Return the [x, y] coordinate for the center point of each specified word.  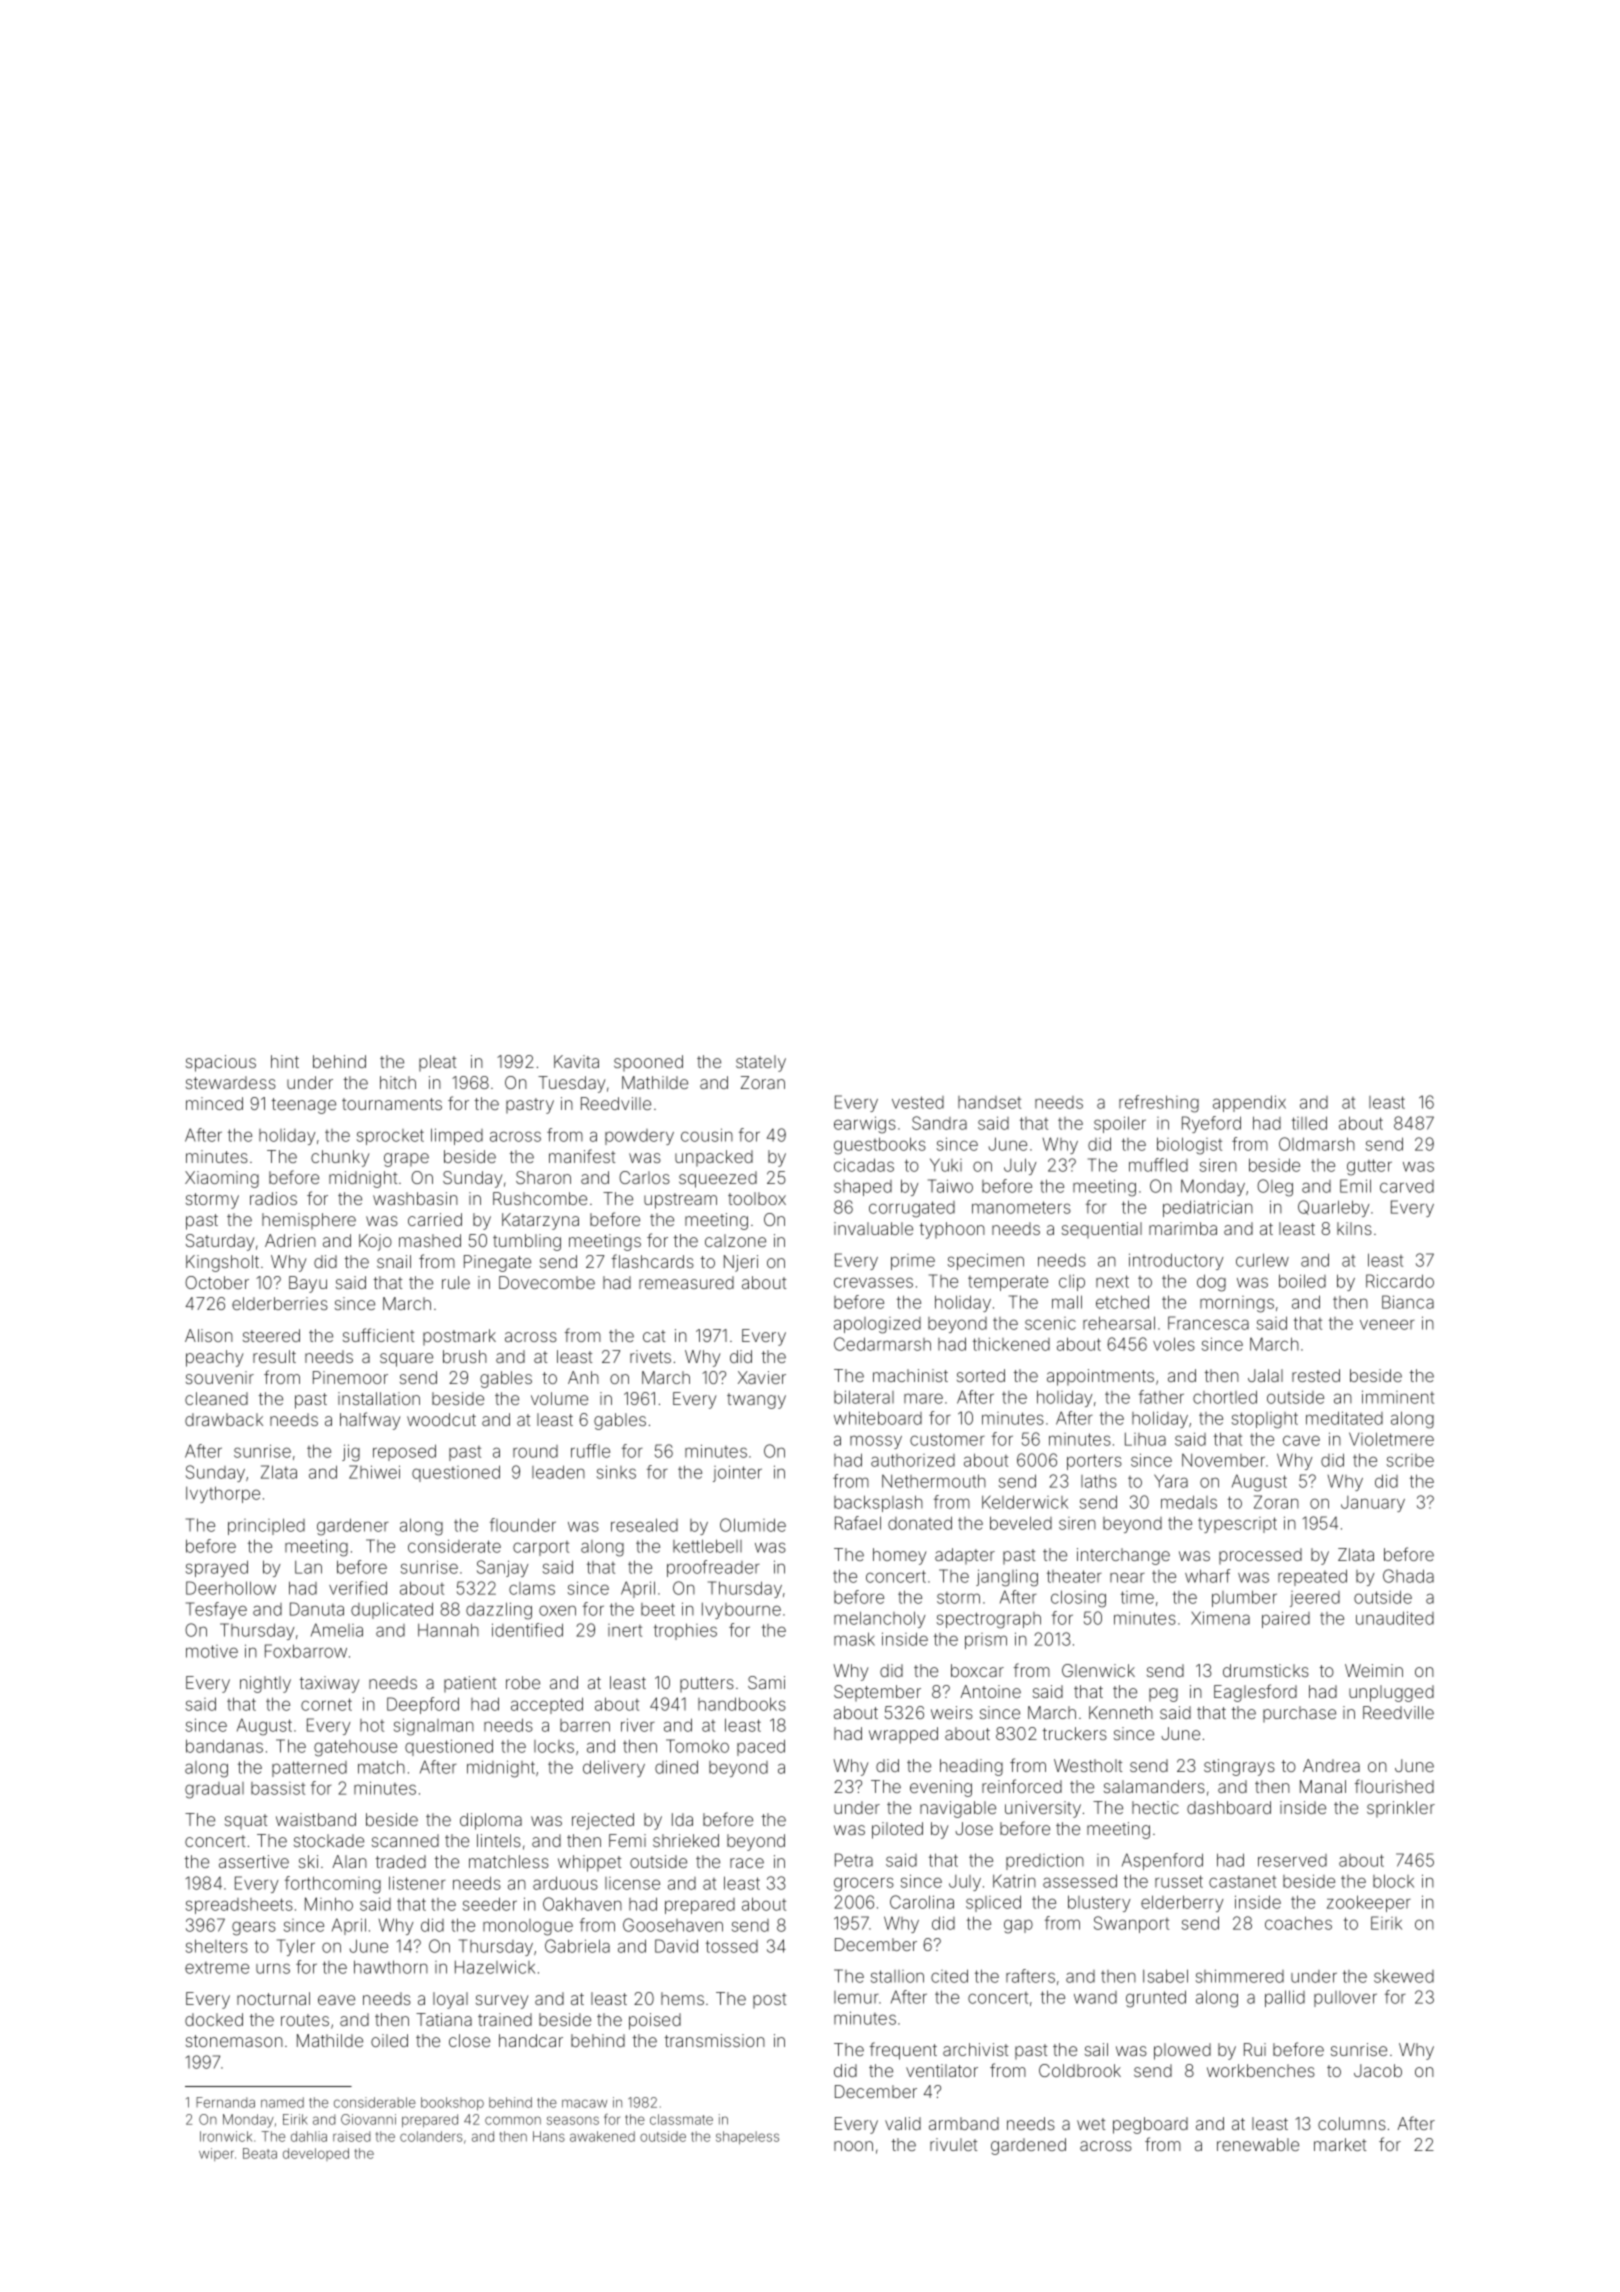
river [638, 1725]
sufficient [378, 1335]
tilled [1309, 1123]
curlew [1262, 1260]
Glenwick [1098, 1670]
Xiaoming [222, 1179]
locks [554, 1746]
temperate [1008, 1283]
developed [316, 2154]
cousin [707, 1135]
